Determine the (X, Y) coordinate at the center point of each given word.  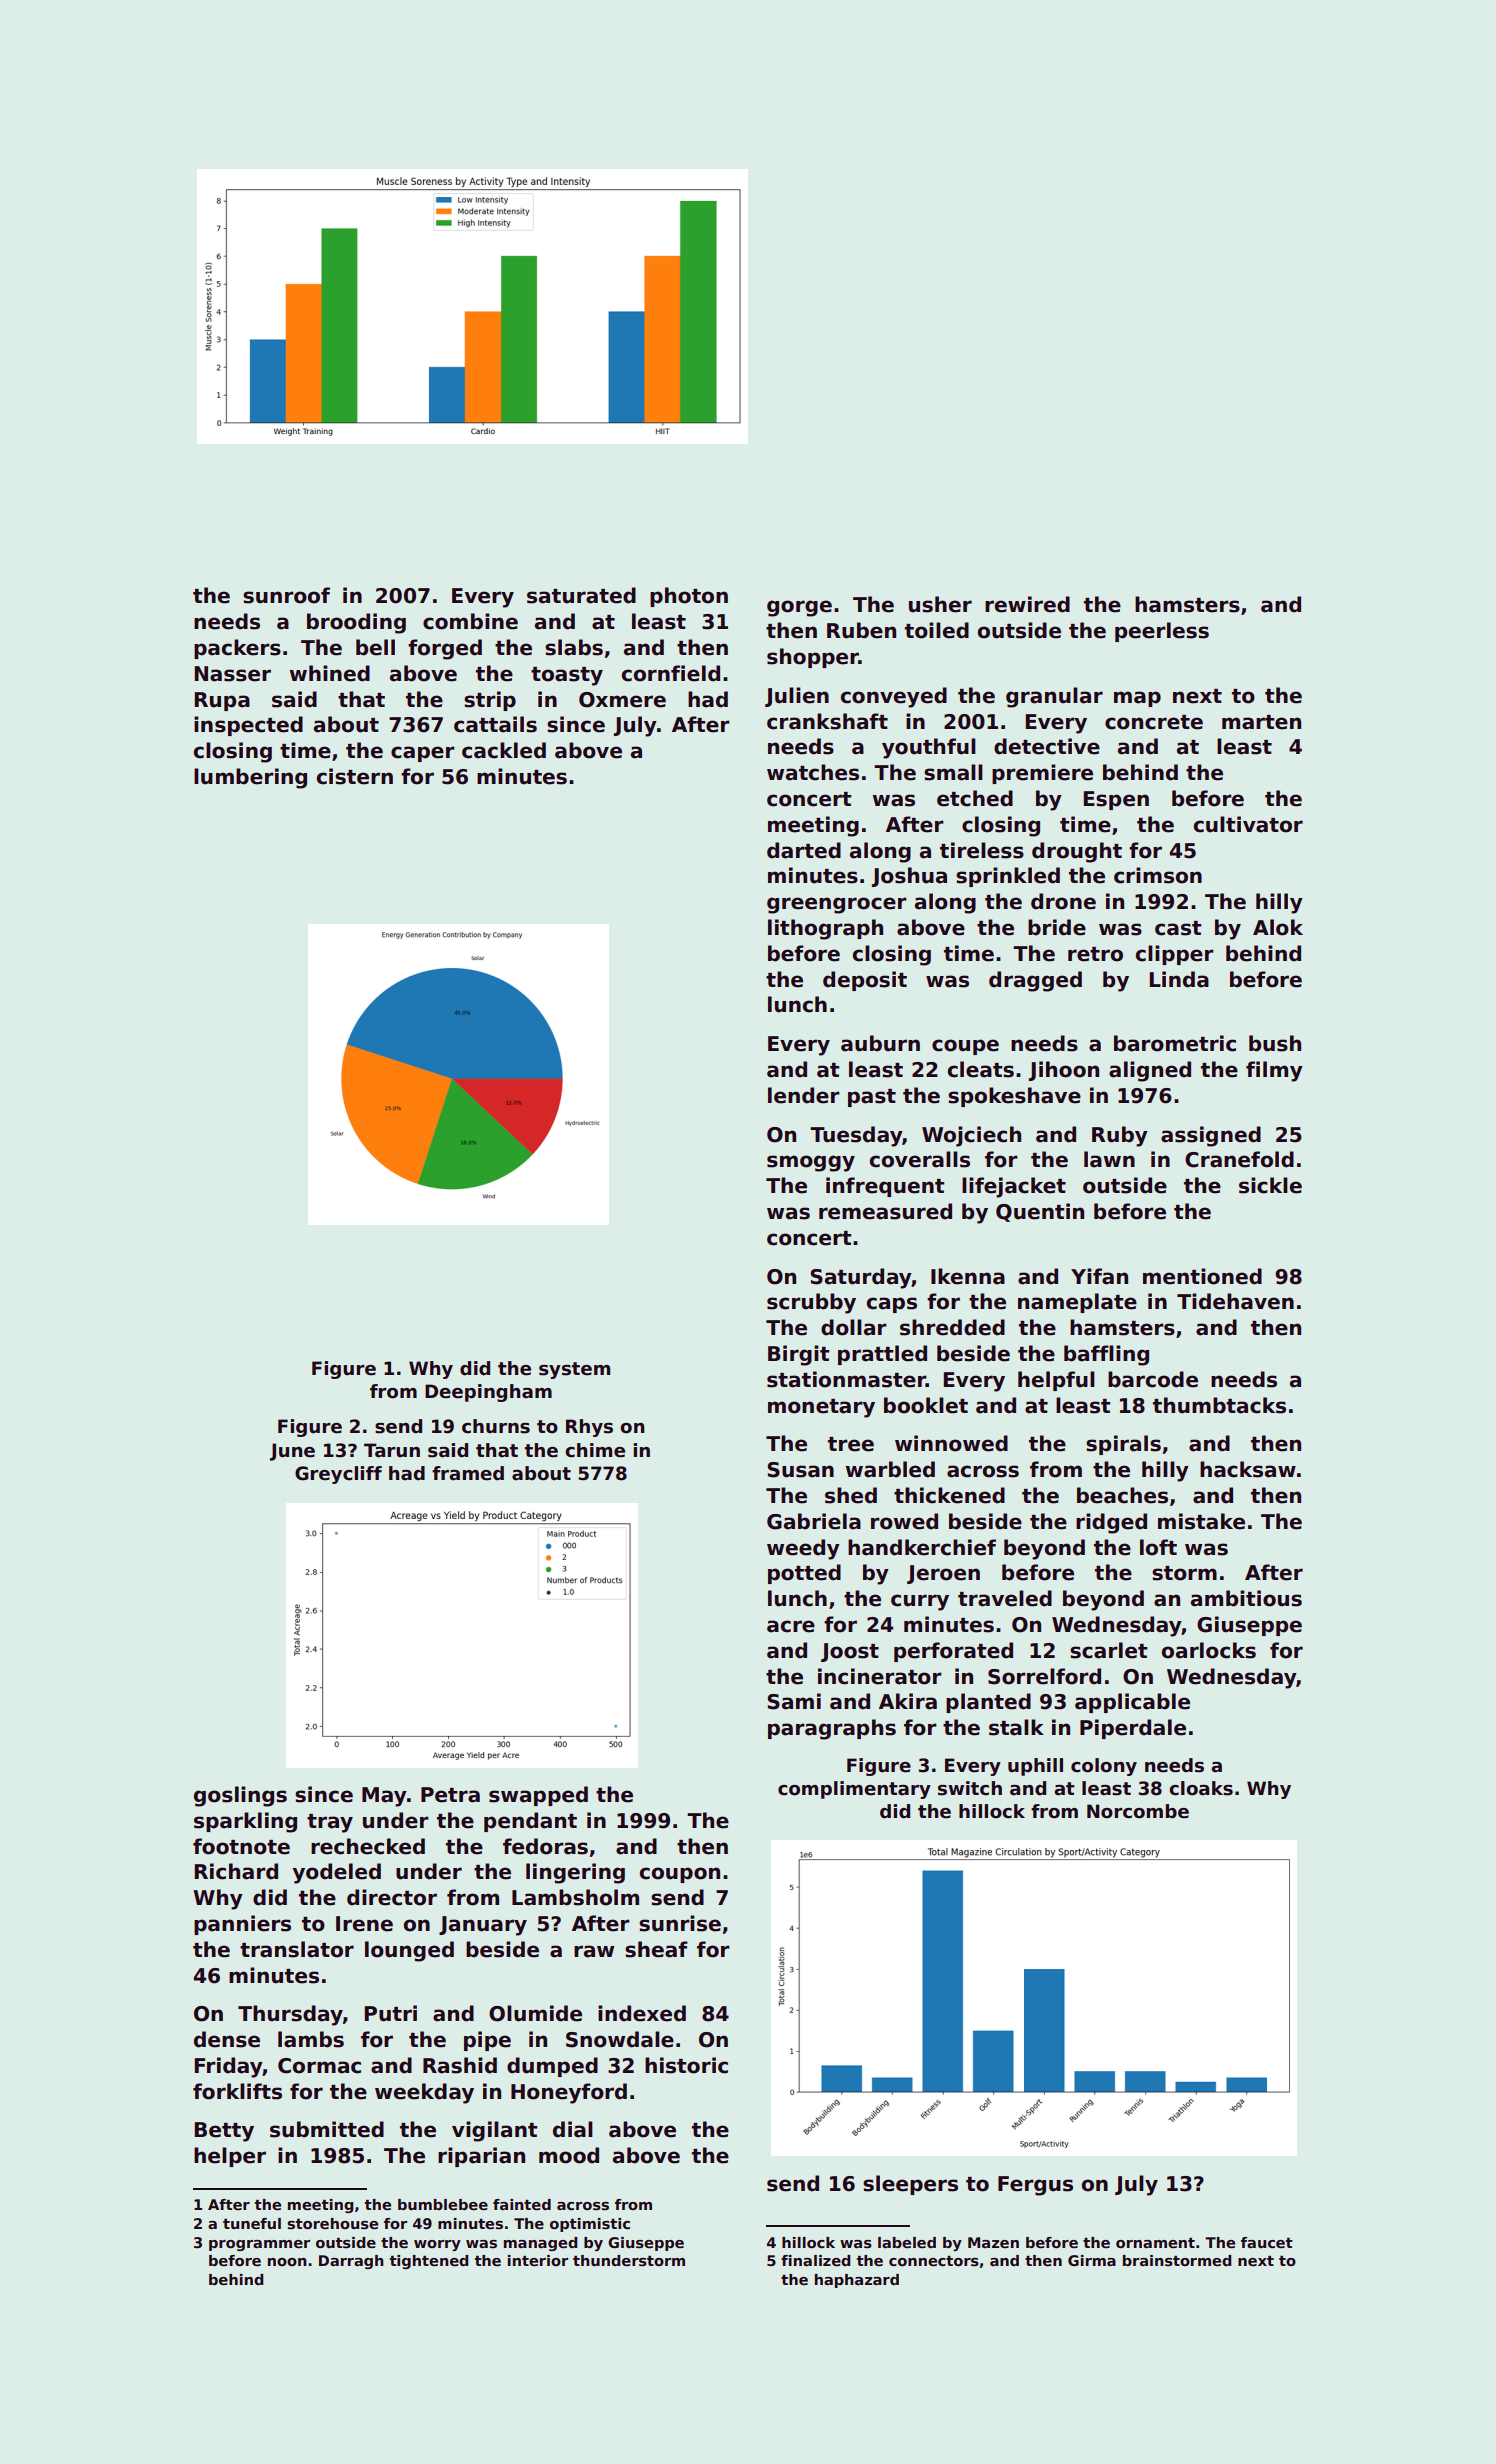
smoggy (811, 1163)
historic (686, 2065)
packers (237, 649)
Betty (224, 2132)
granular (1054, 697)
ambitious (1246, 1598)
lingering (575, 1873)
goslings (240, 1796)
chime (595, 1450)
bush (1275, 1043)
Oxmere (622, 700)
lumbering (250, 778)
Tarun (392, 1450)
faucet (1267, 2242)
